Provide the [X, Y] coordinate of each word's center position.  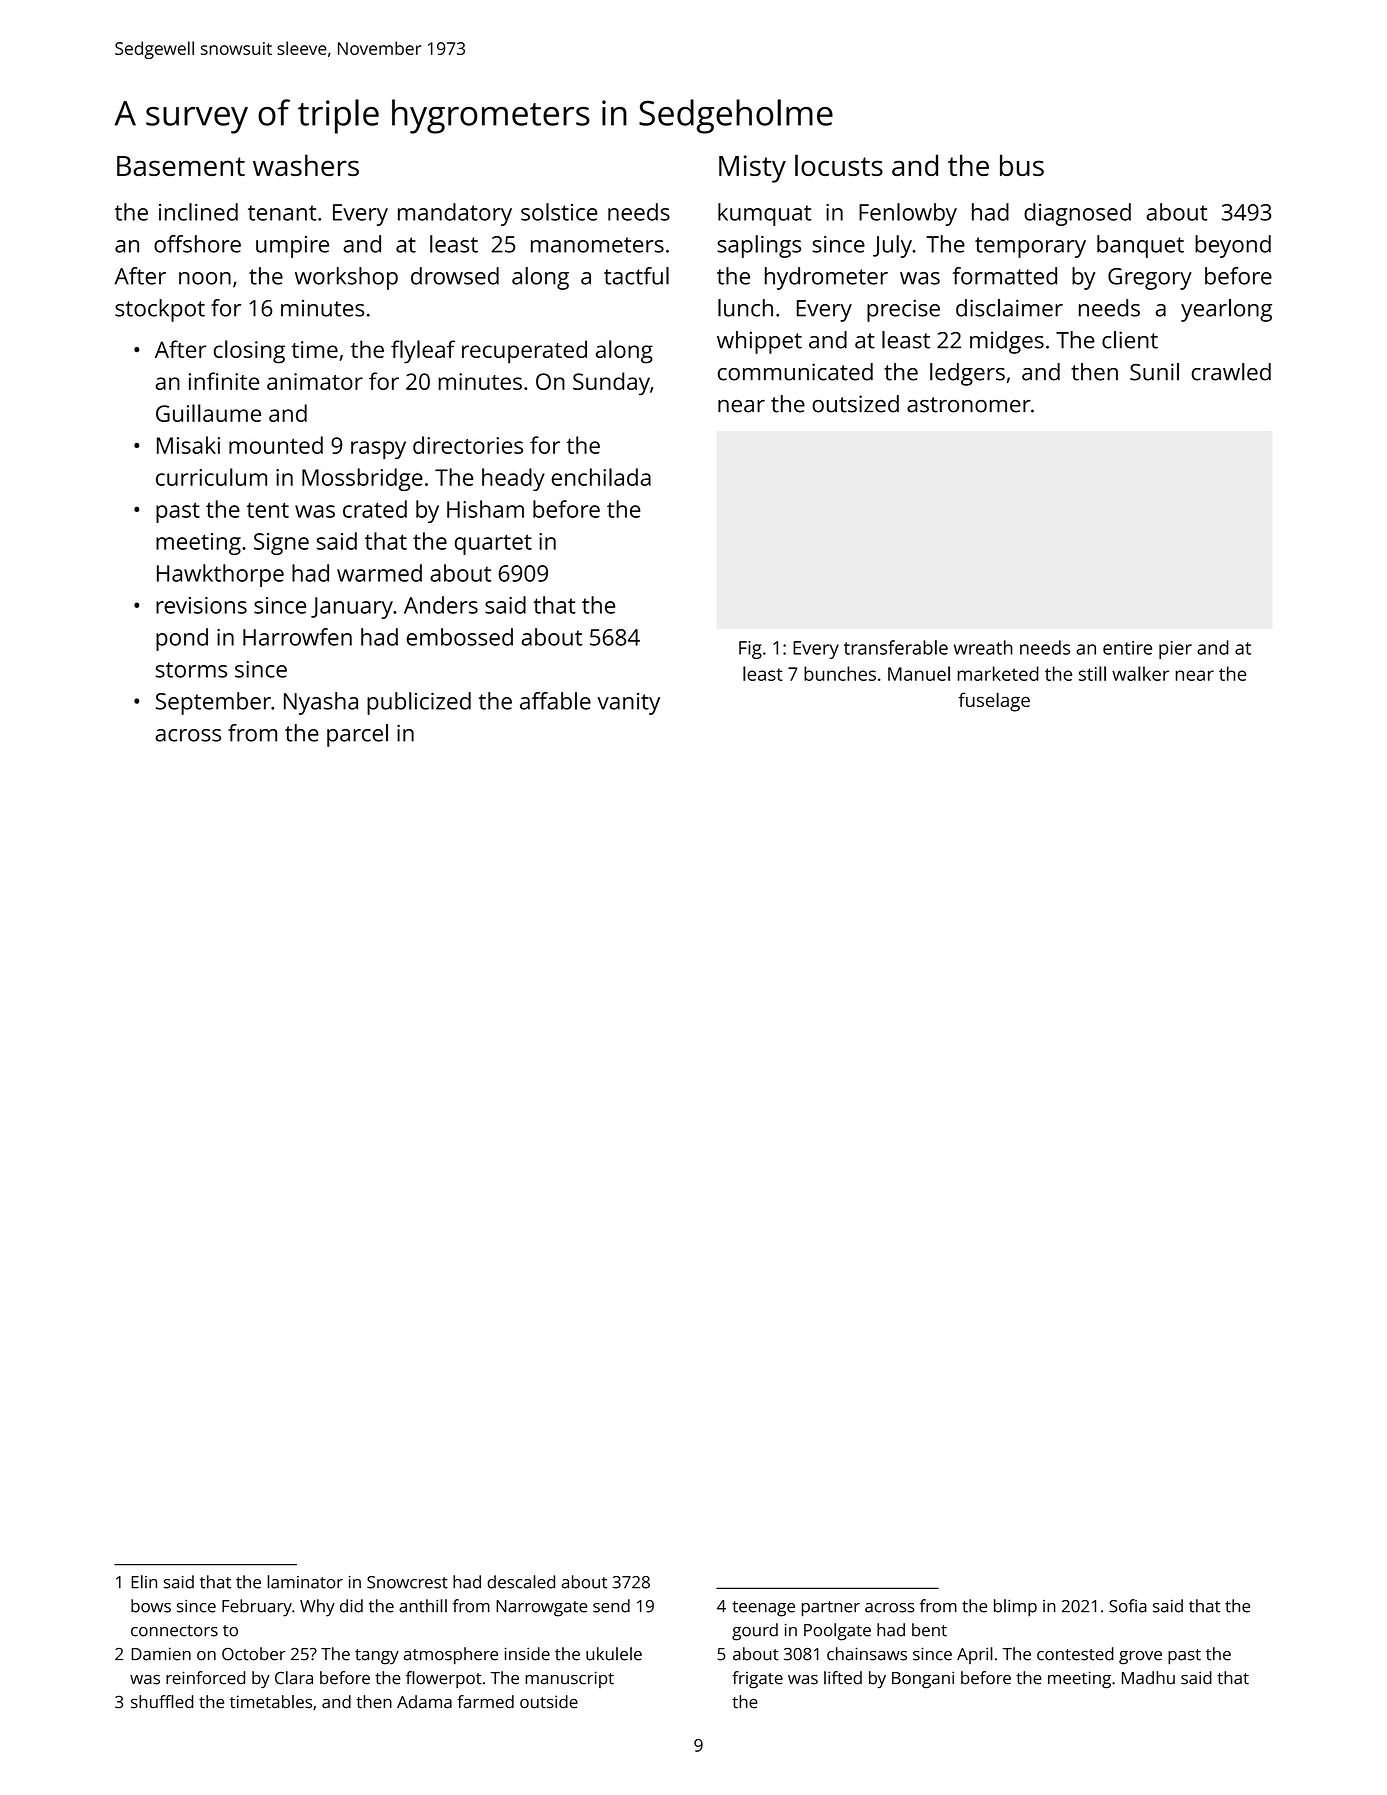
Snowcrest [407, 1582]
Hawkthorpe [220, 575]
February [257, 1608]
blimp [1015, 1608]
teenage [763, 1609]
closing [249, 352]
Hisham [485, 509]
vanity [628, 704]
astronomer [969, 405]
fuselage [994, 702]
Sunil [1154, 372]
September [213, 703]
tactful [636, 276]
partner [831, 1609]
